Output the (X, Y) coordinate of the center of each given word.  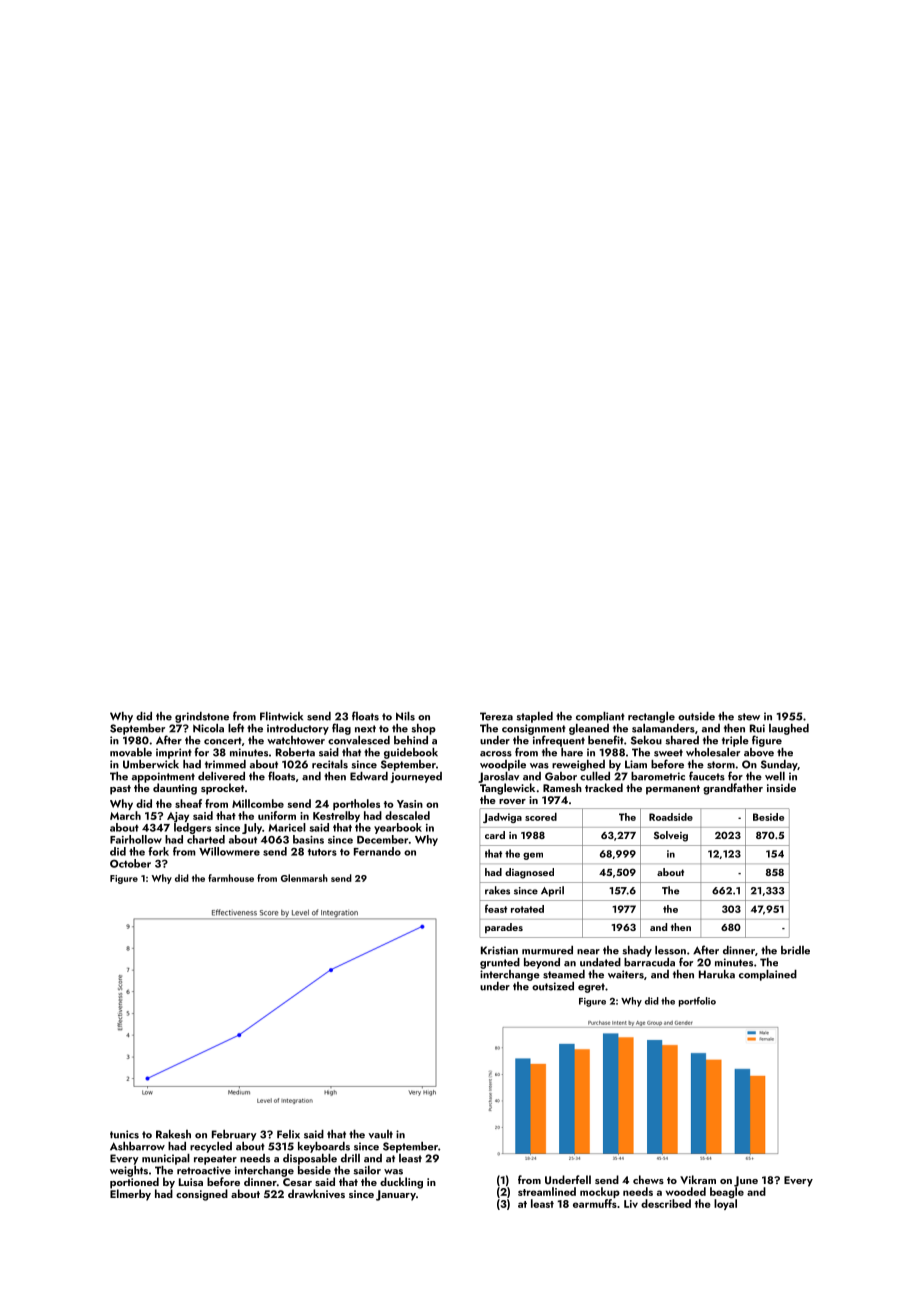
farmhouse (231, 878)
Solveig (671, 836)
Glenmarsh (304, 878)
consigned (202, 1195)
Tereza (496, 716)
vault (380, 1134)
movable (131, 752)
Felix (288, 1134)
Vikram (698, 1179)
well (775, 776)
